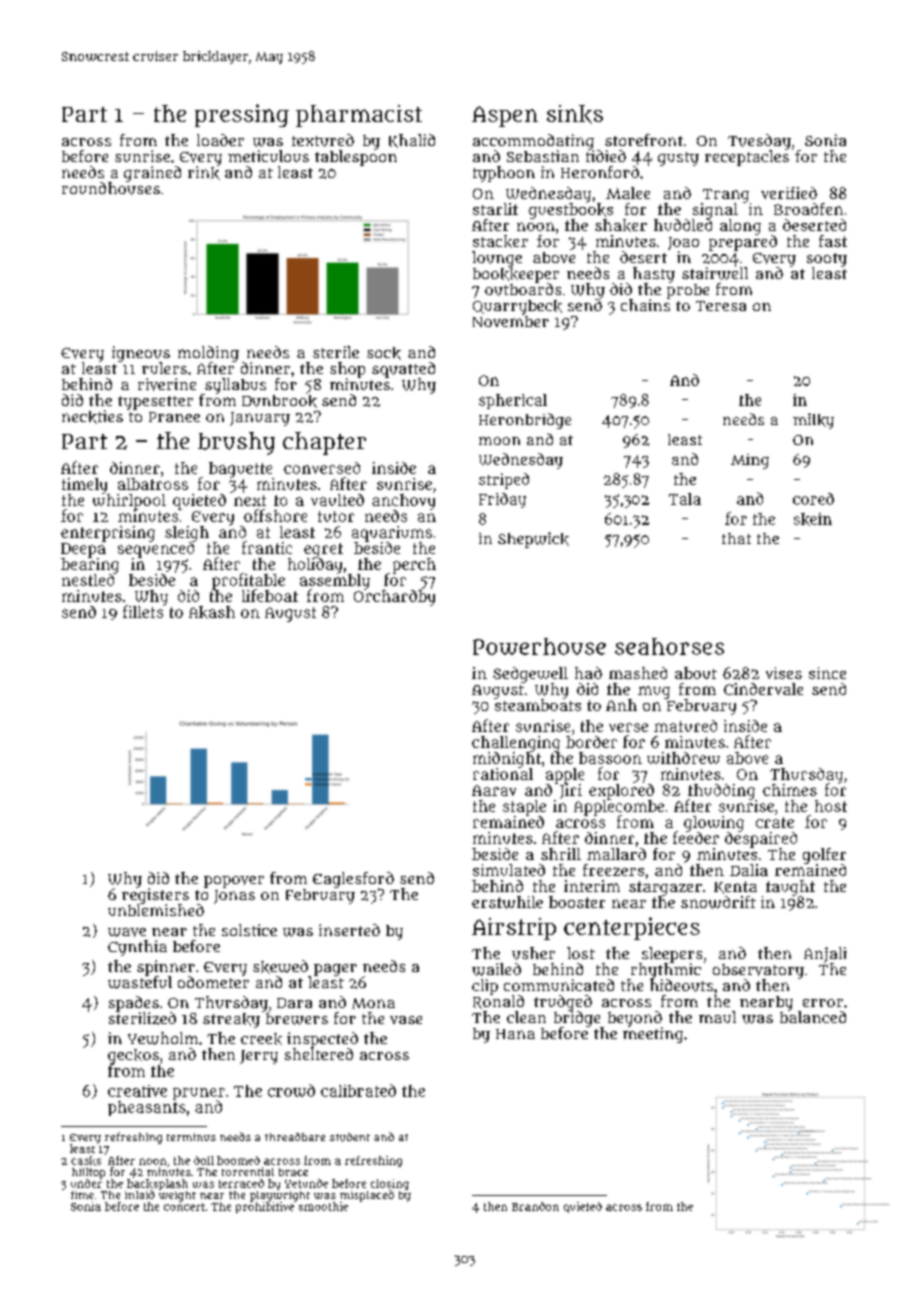 This screenshot has width=908, height=1316. Describe the element at coordinates (403, 370) in the screenshot. I see `squatted` at that location.
